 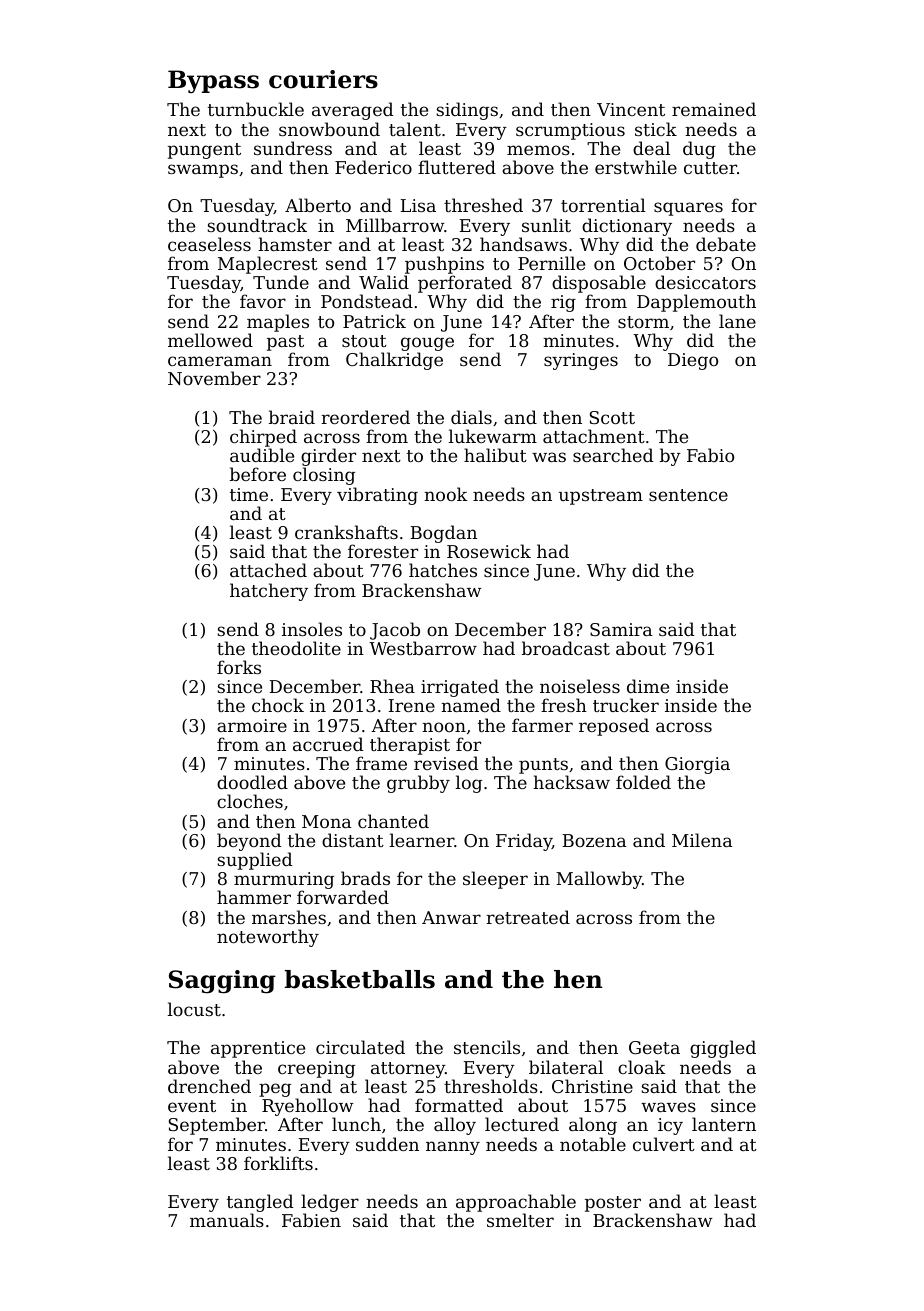 I want to click on past, so click(x=285, y=343).
